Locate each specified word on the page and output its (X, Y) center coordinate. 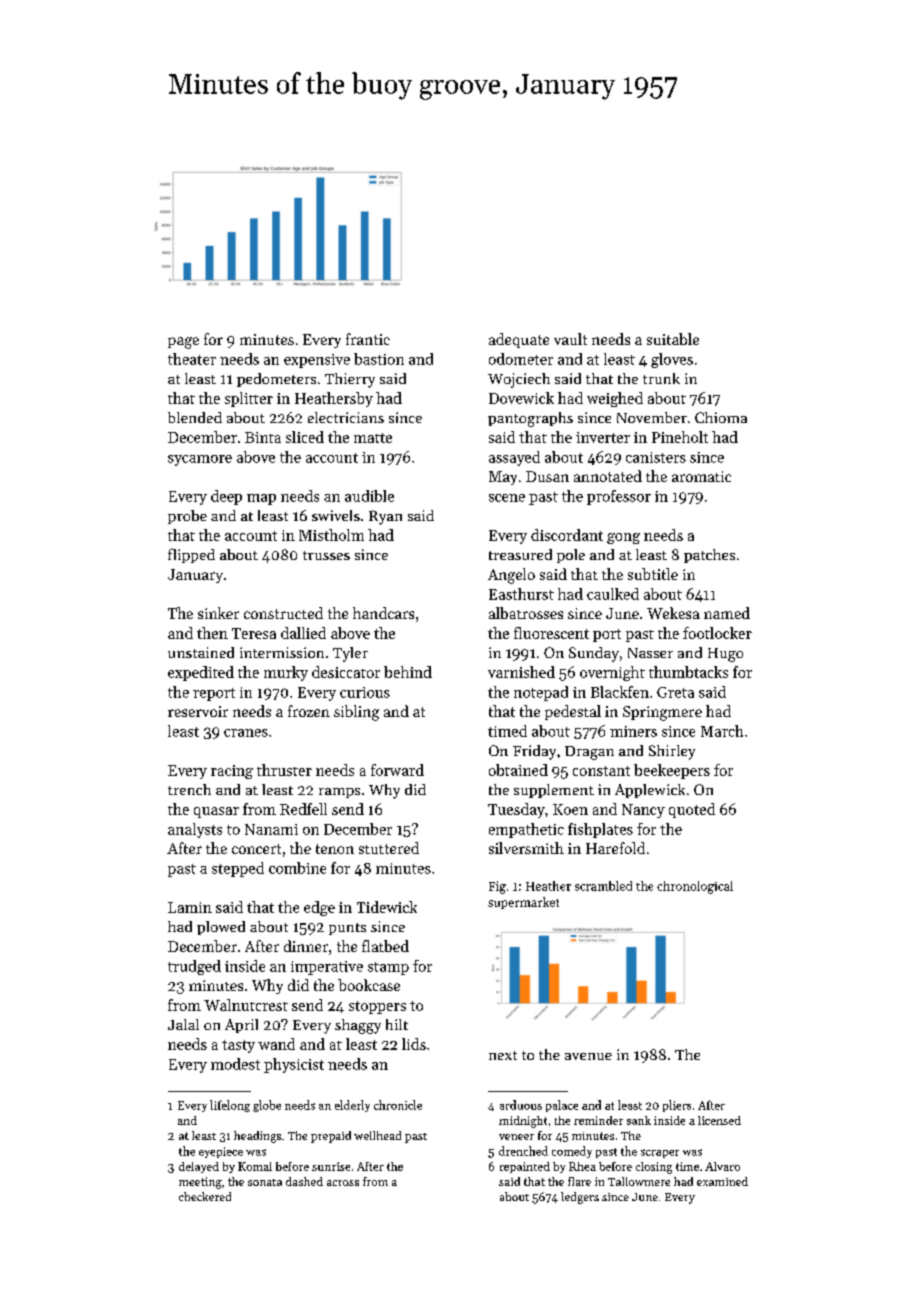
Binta (263, 437)
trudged (194, 967)
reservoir (198, 711)
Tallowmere (639, 1181)
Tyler (350, 654)
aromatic (701, 476)
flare (579, 1181)
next (503, 1055)
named (727, 613)
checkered (205, 1196)
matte (373, 438)
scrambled (603, 886)
